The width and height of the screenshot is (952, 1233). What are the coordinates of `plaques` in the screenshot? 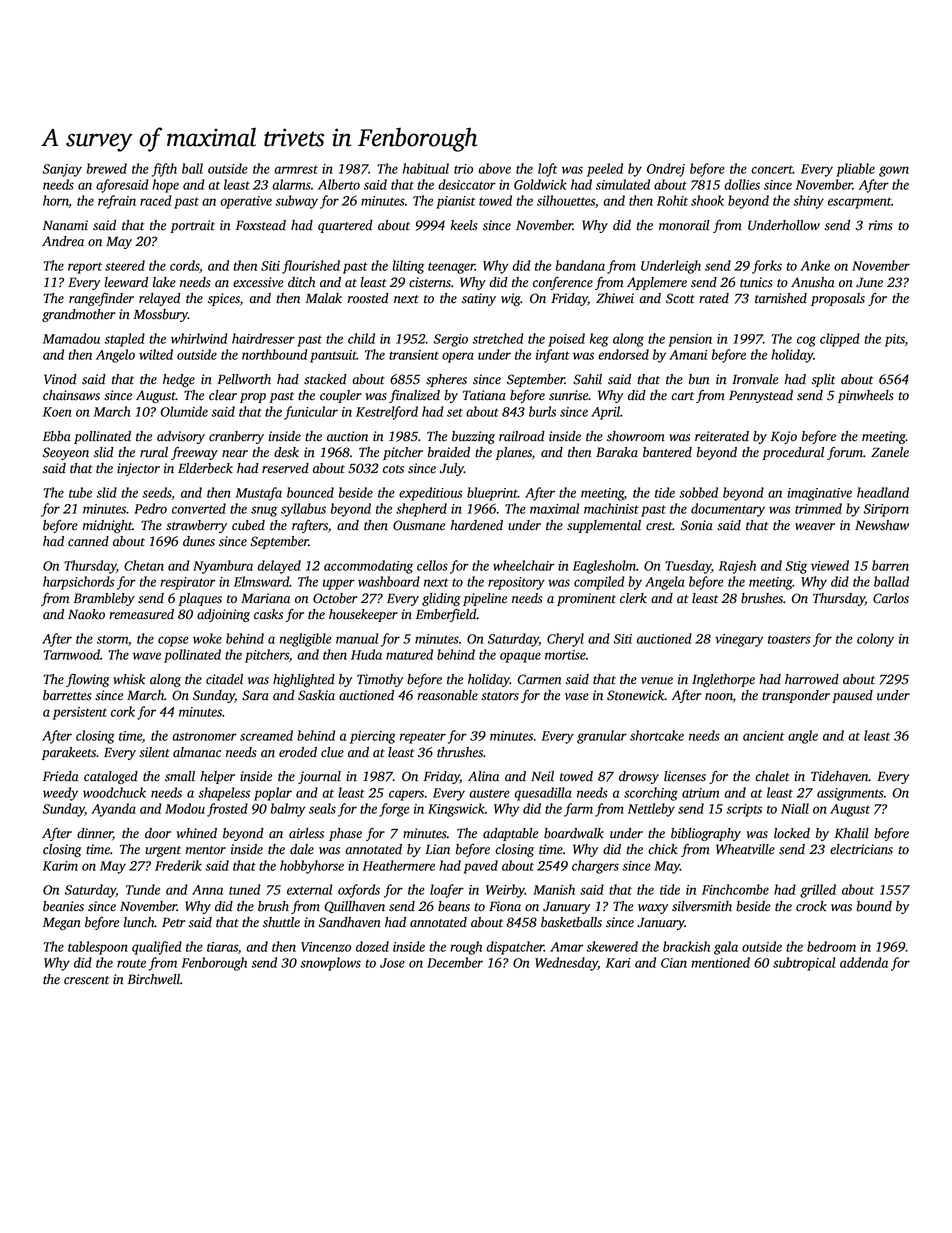 It's located at (200, 599).
